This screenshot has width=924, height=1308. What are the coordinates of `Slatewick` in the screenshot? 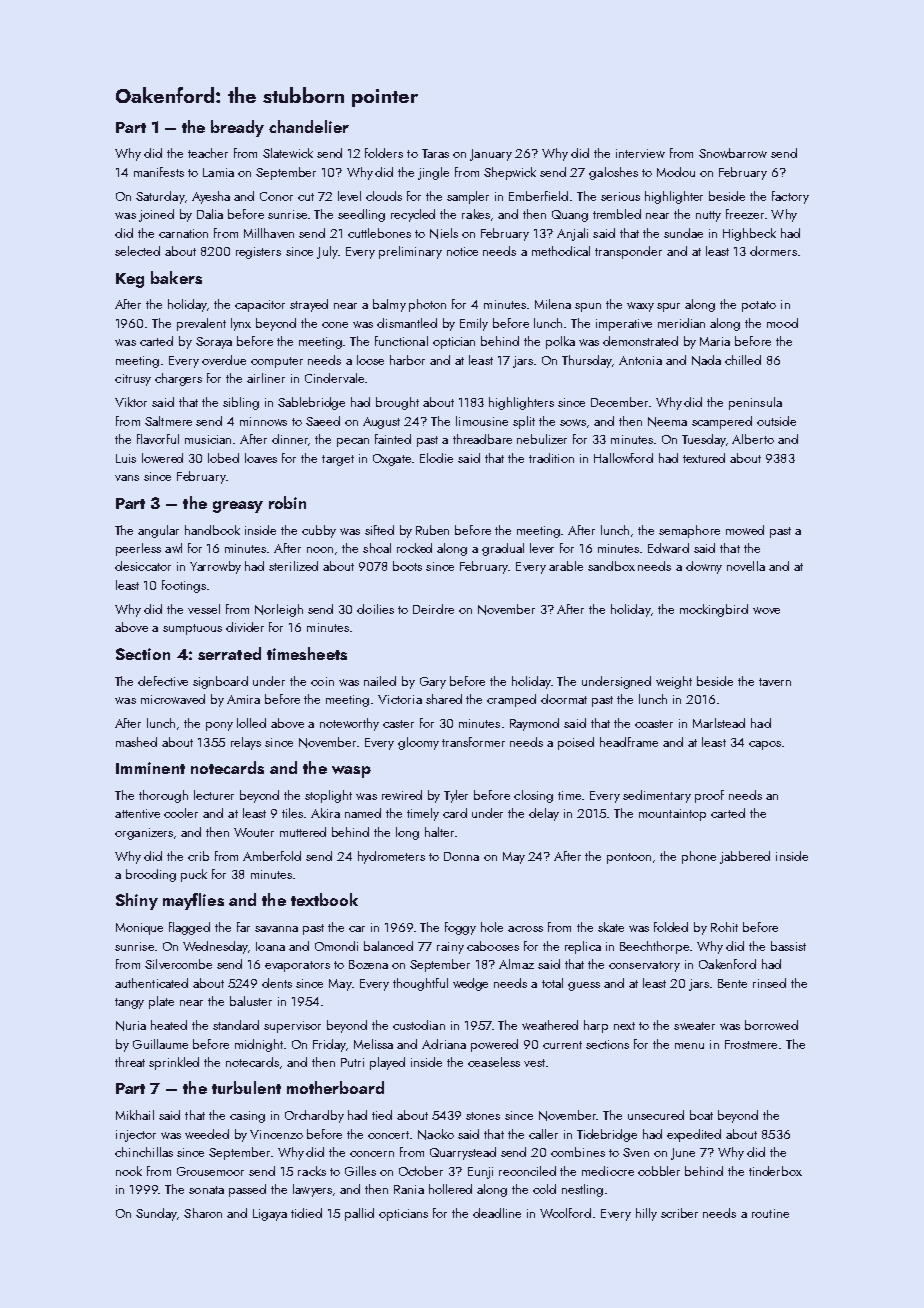 It's located at (288, 153).
